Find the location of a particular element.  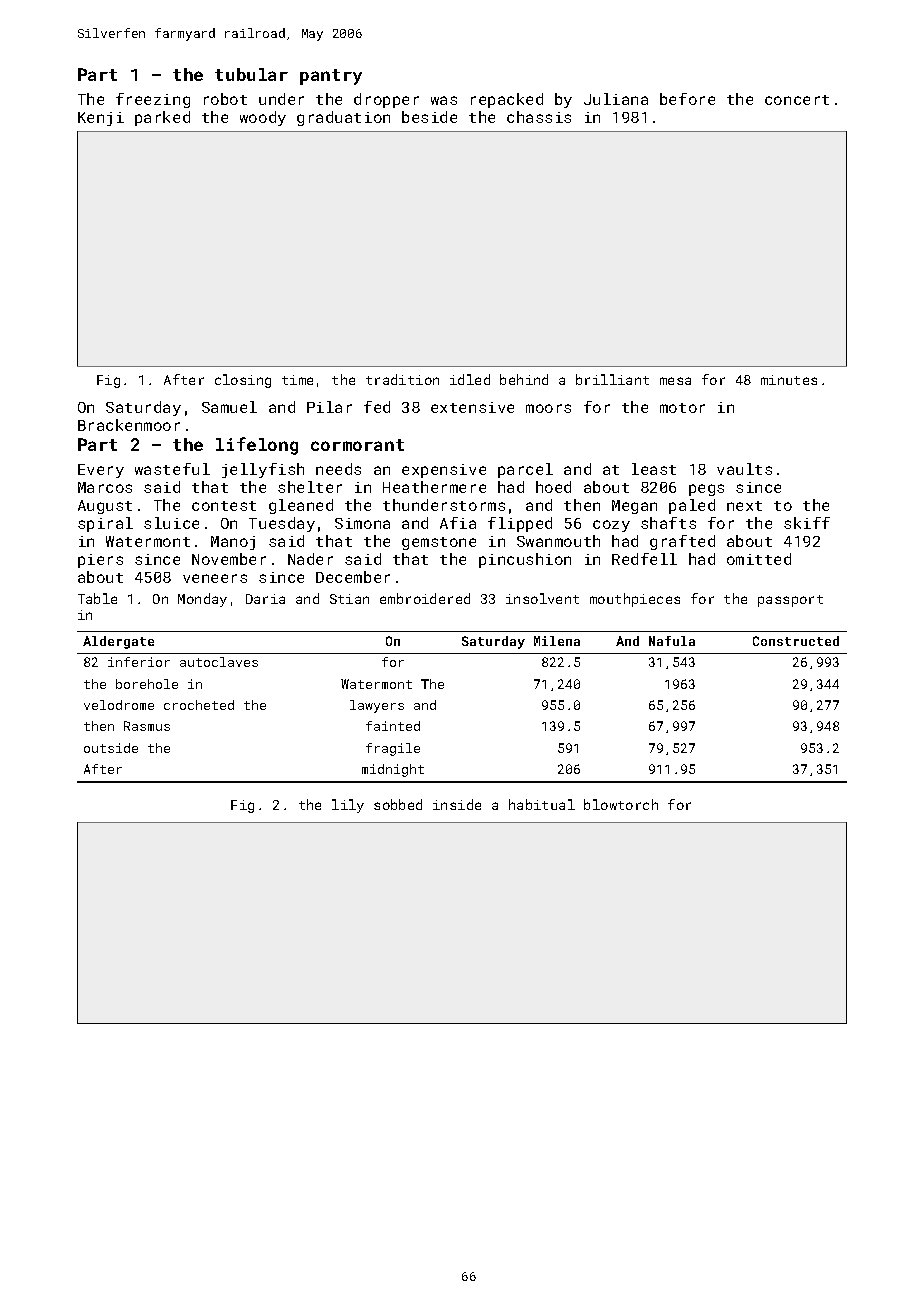

outside is located at coordinates (111, 748).
